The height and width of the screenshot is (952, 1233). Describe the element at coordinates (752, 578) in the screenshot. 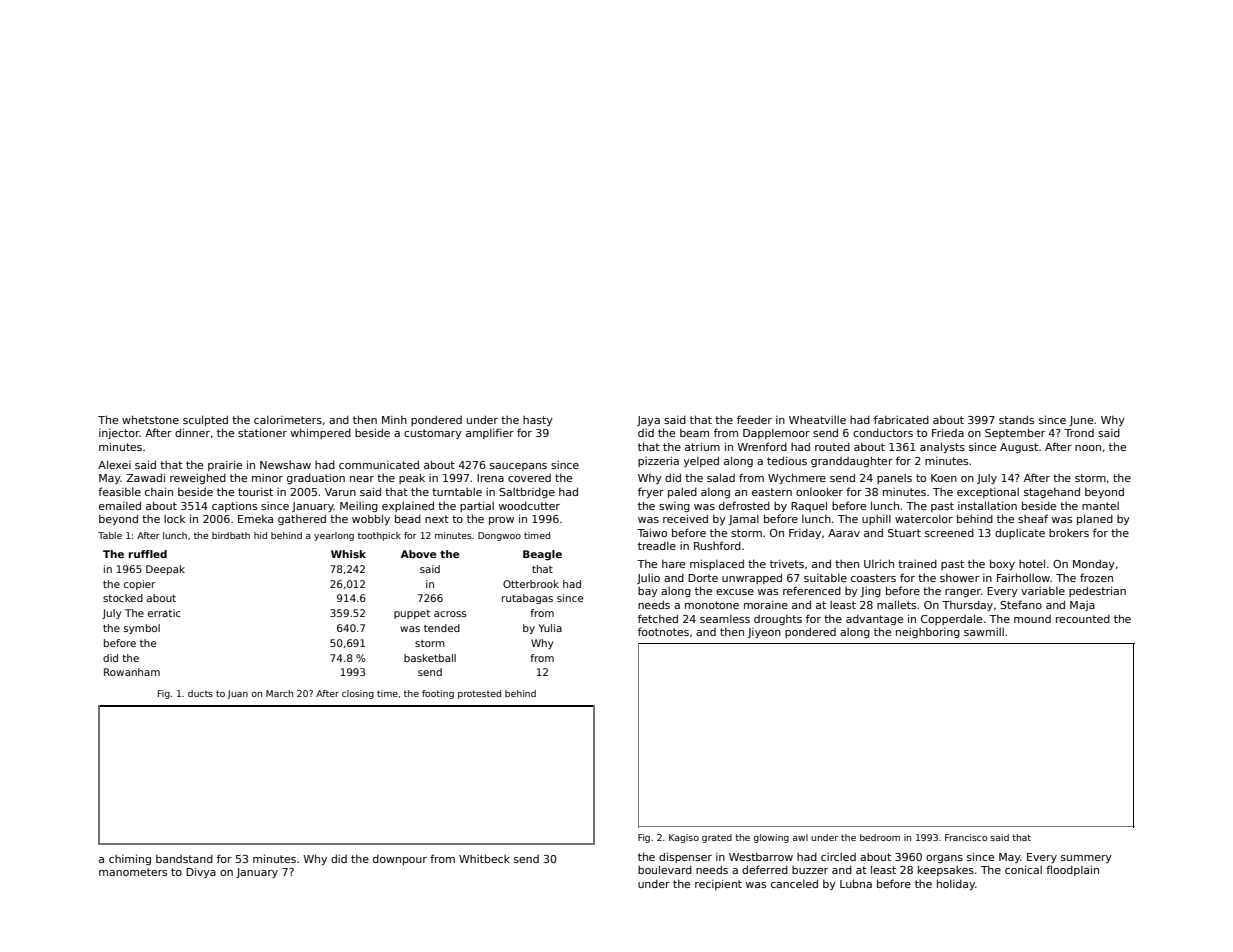

I see `unwrapped` at that location.
